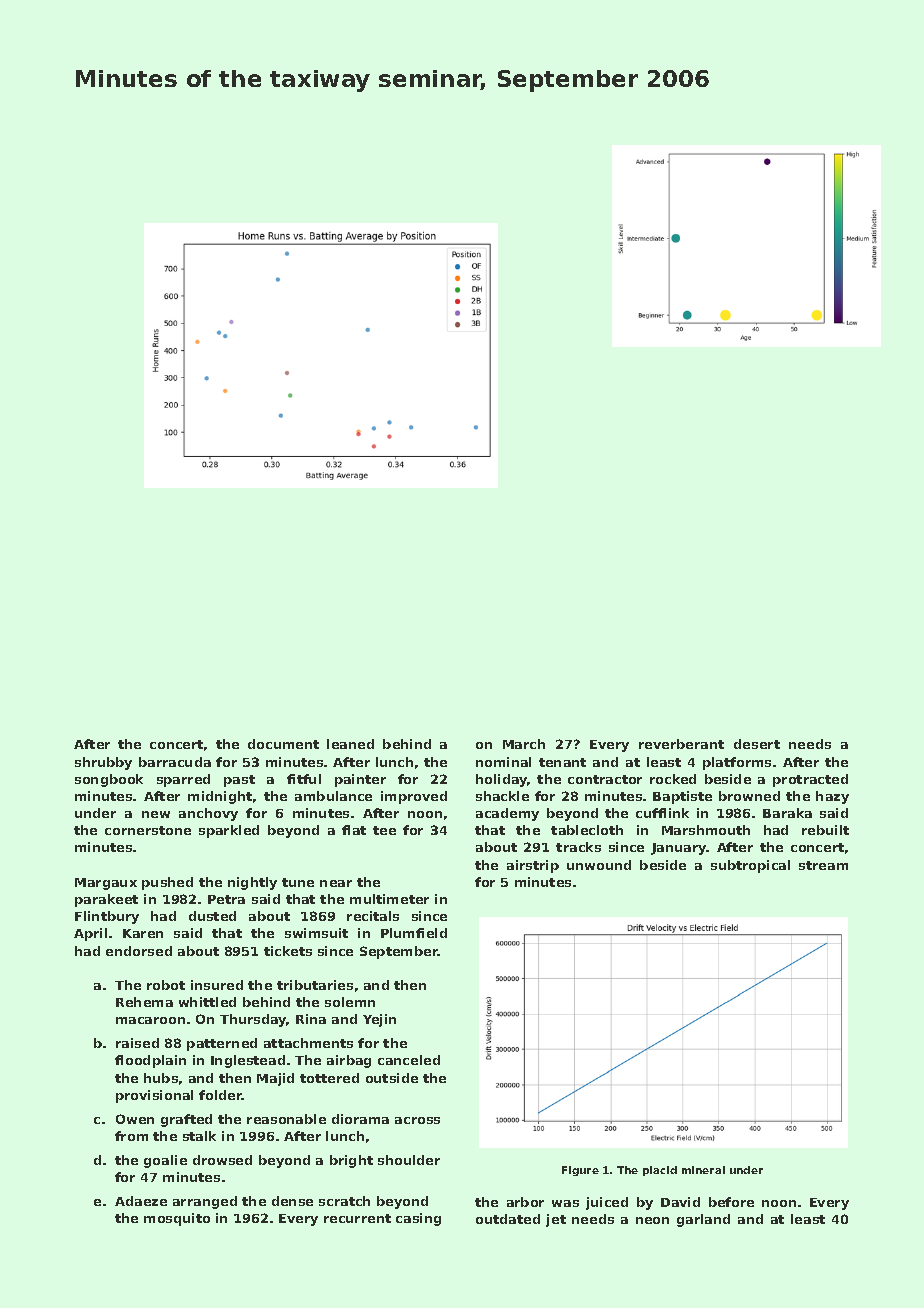 The height and width of the screenshot is (1308, 924). I want to click on reverberant, so click(681, 744).
